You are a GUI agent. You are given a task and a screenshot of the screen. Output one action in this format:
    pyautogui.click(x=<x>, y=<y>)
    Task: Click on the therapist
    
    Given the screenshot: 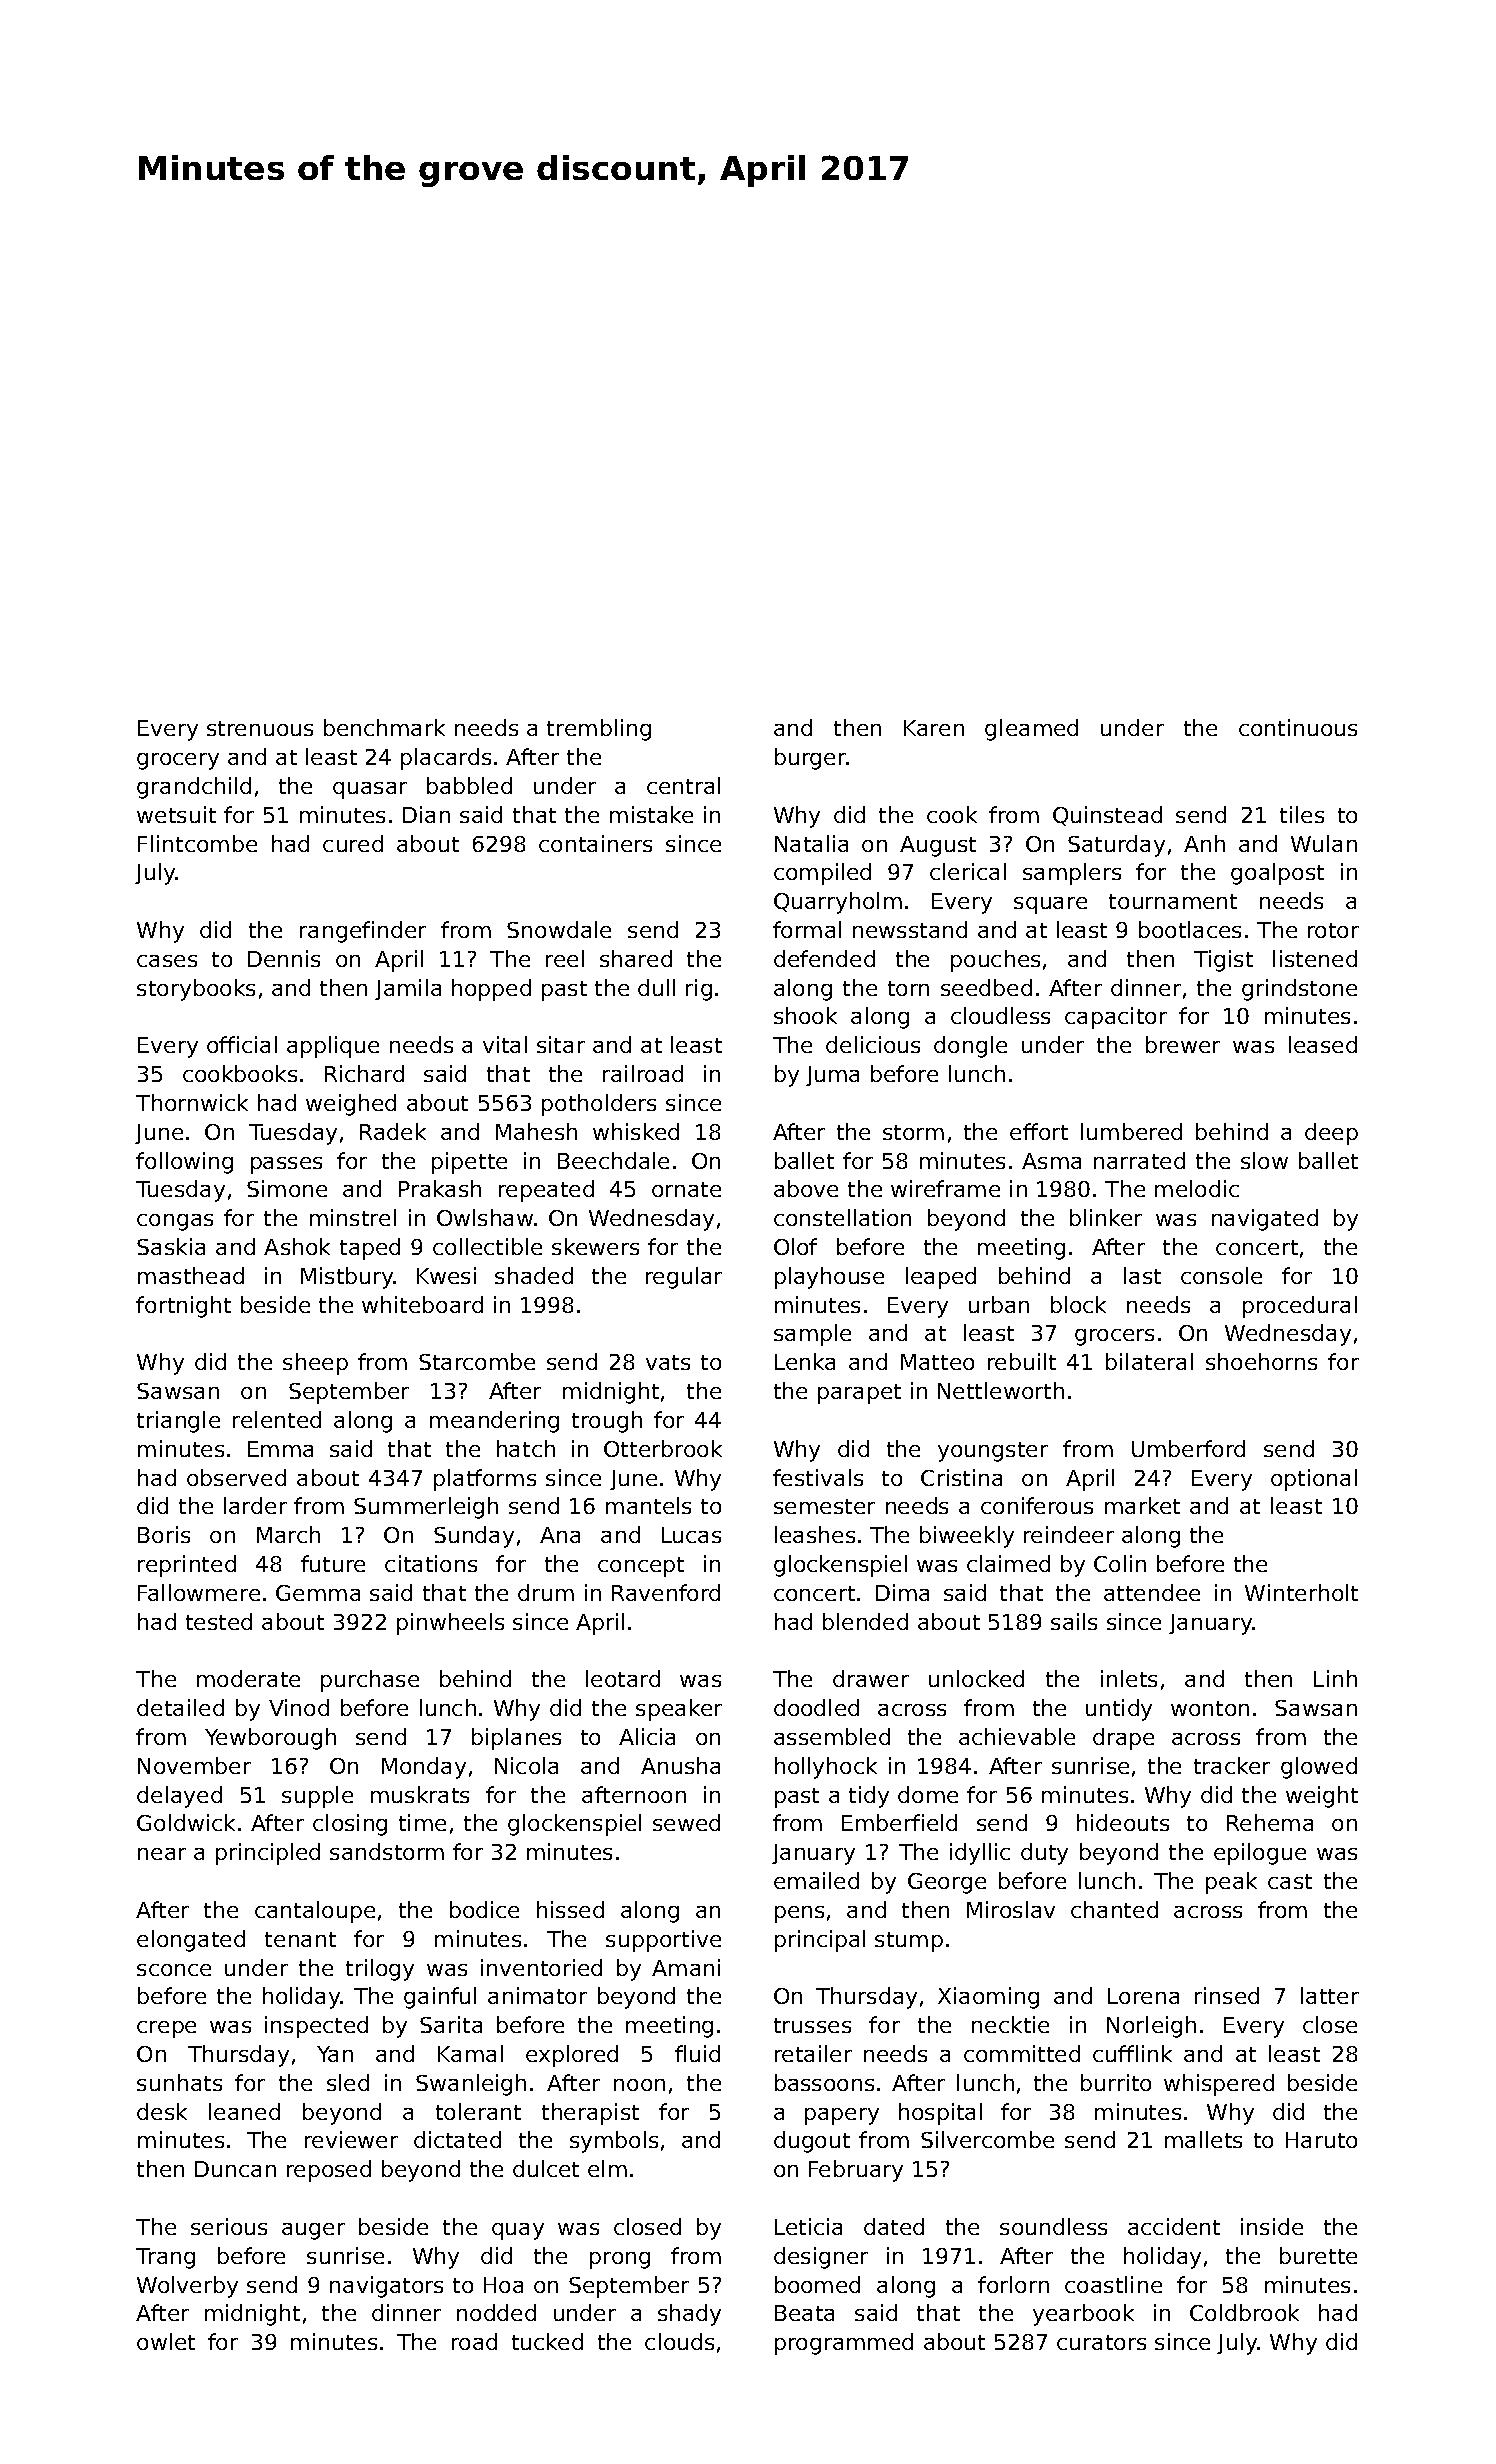 What is the action you would take?
    pyautogui.click(x=590, y=2114)
